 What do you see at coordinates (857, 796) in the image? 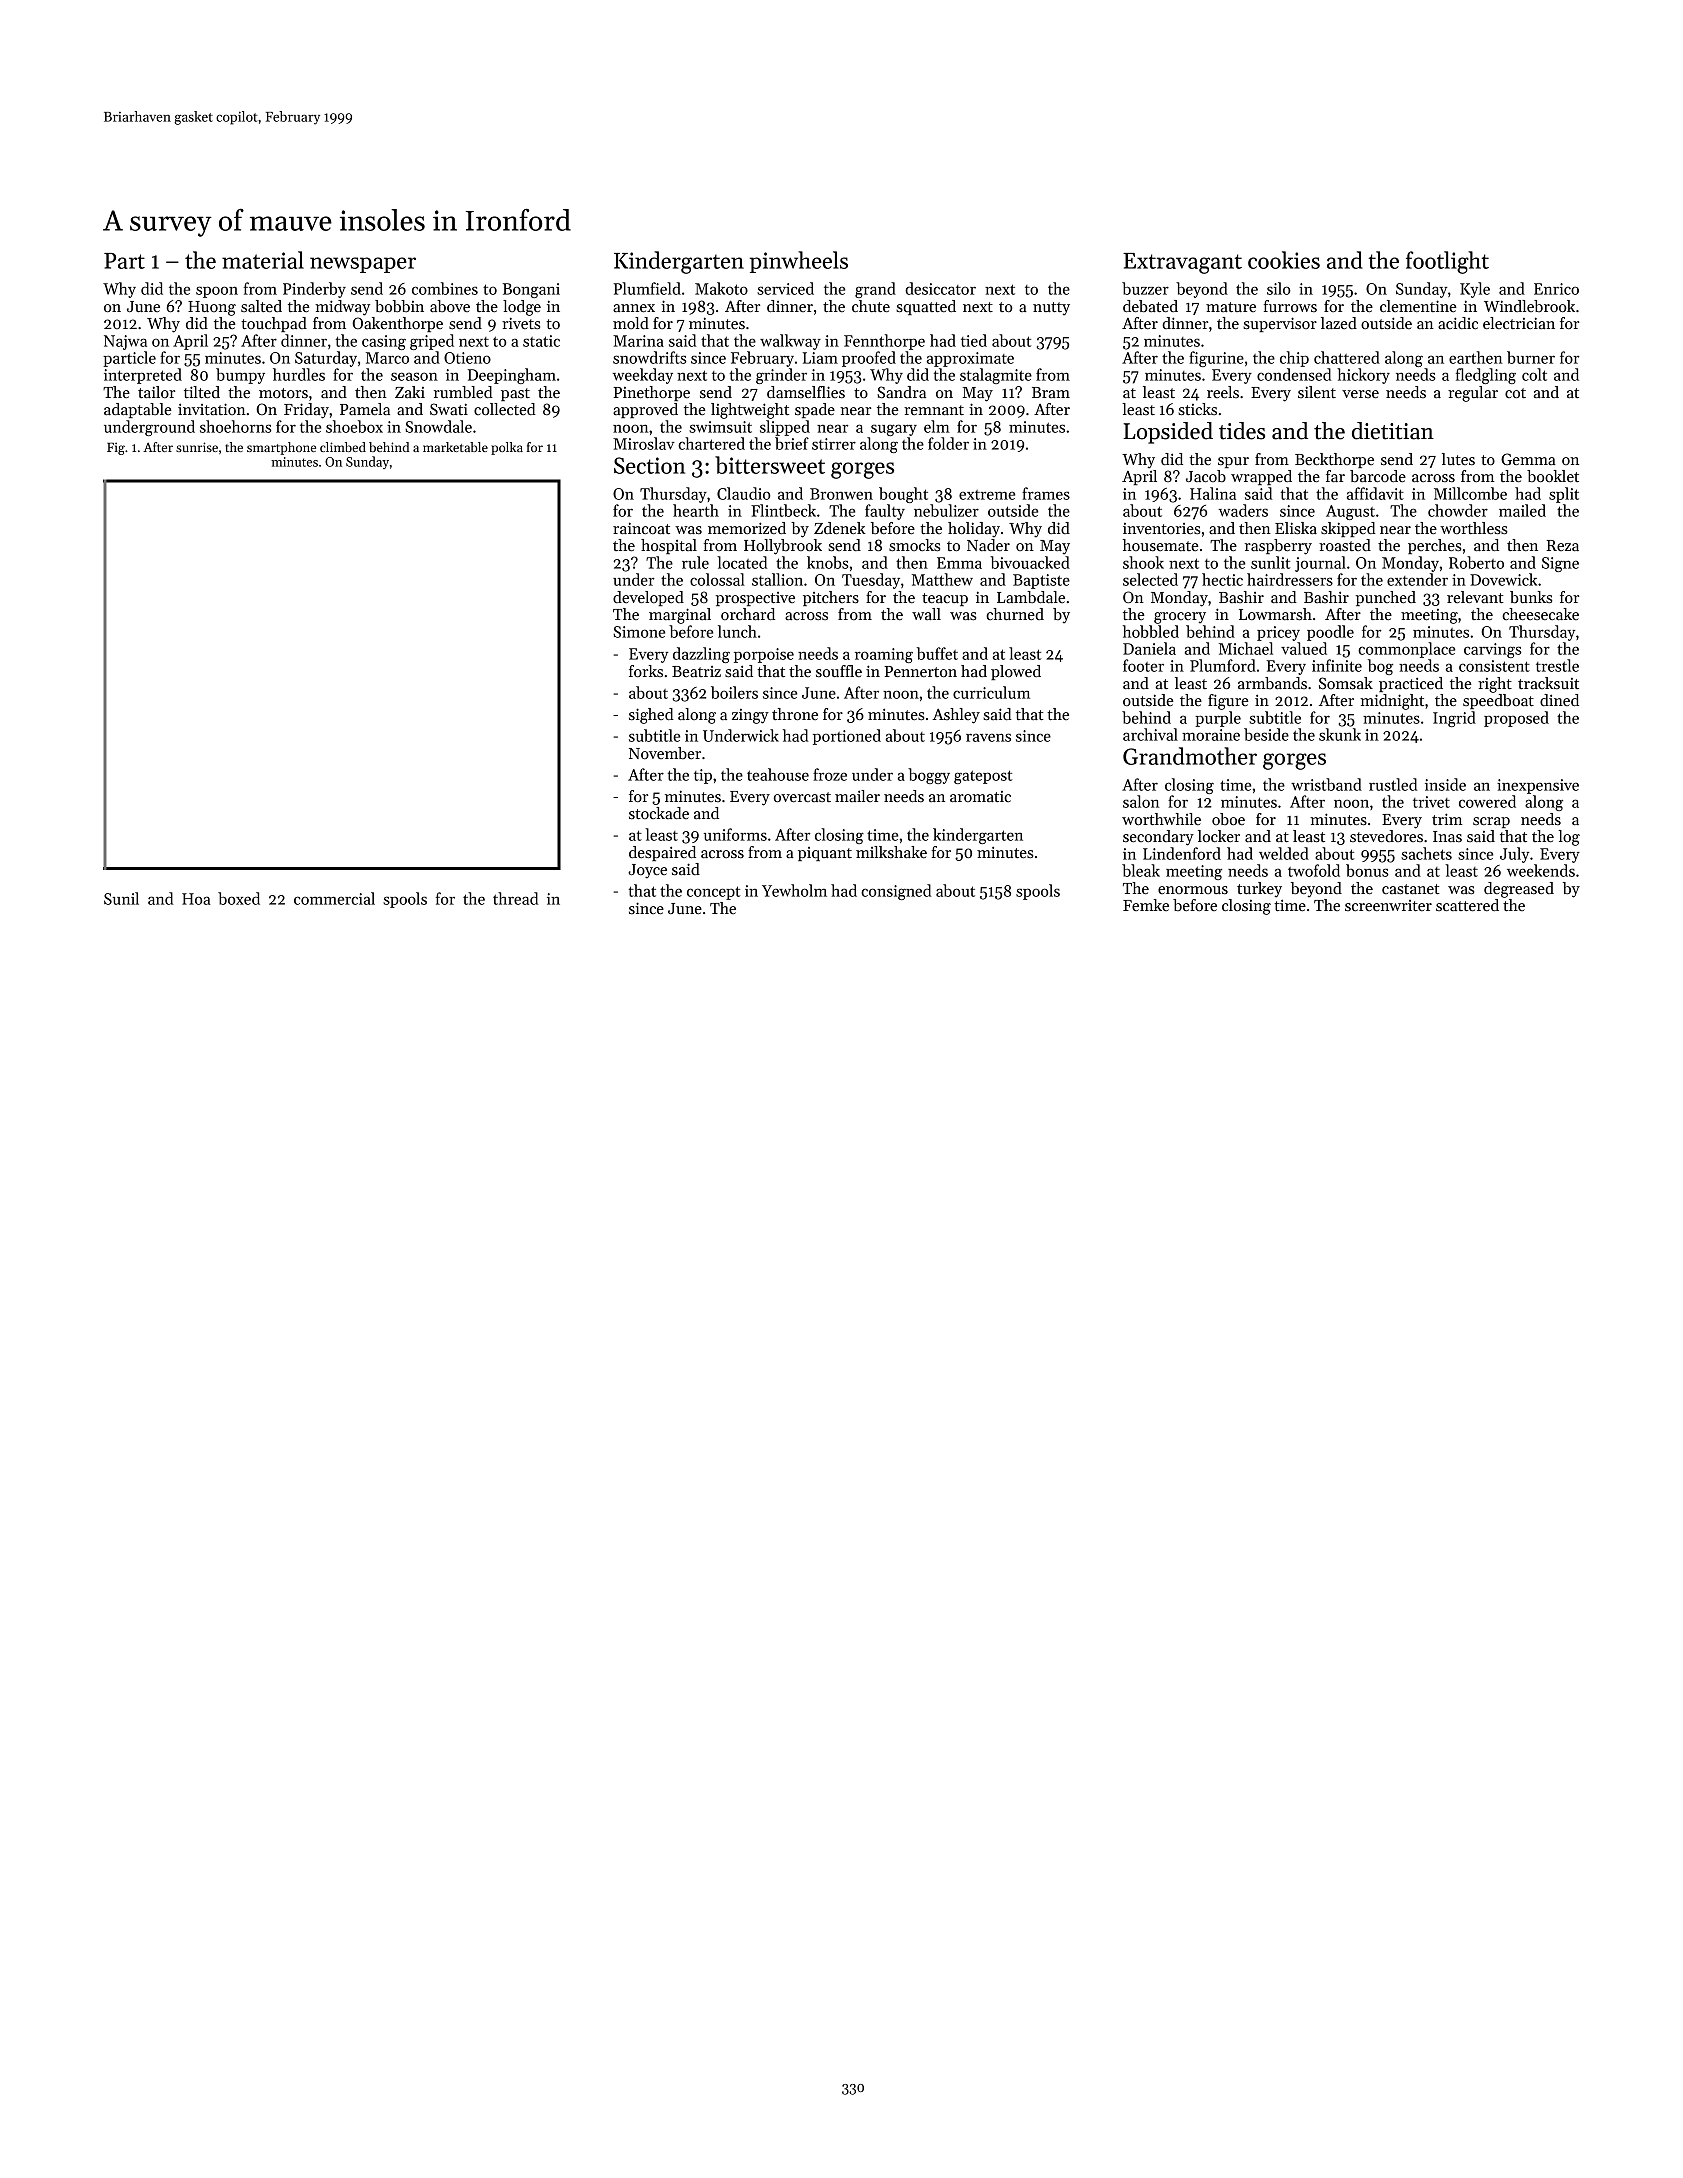
I see `mailer` at bounding box center [857, 796].
